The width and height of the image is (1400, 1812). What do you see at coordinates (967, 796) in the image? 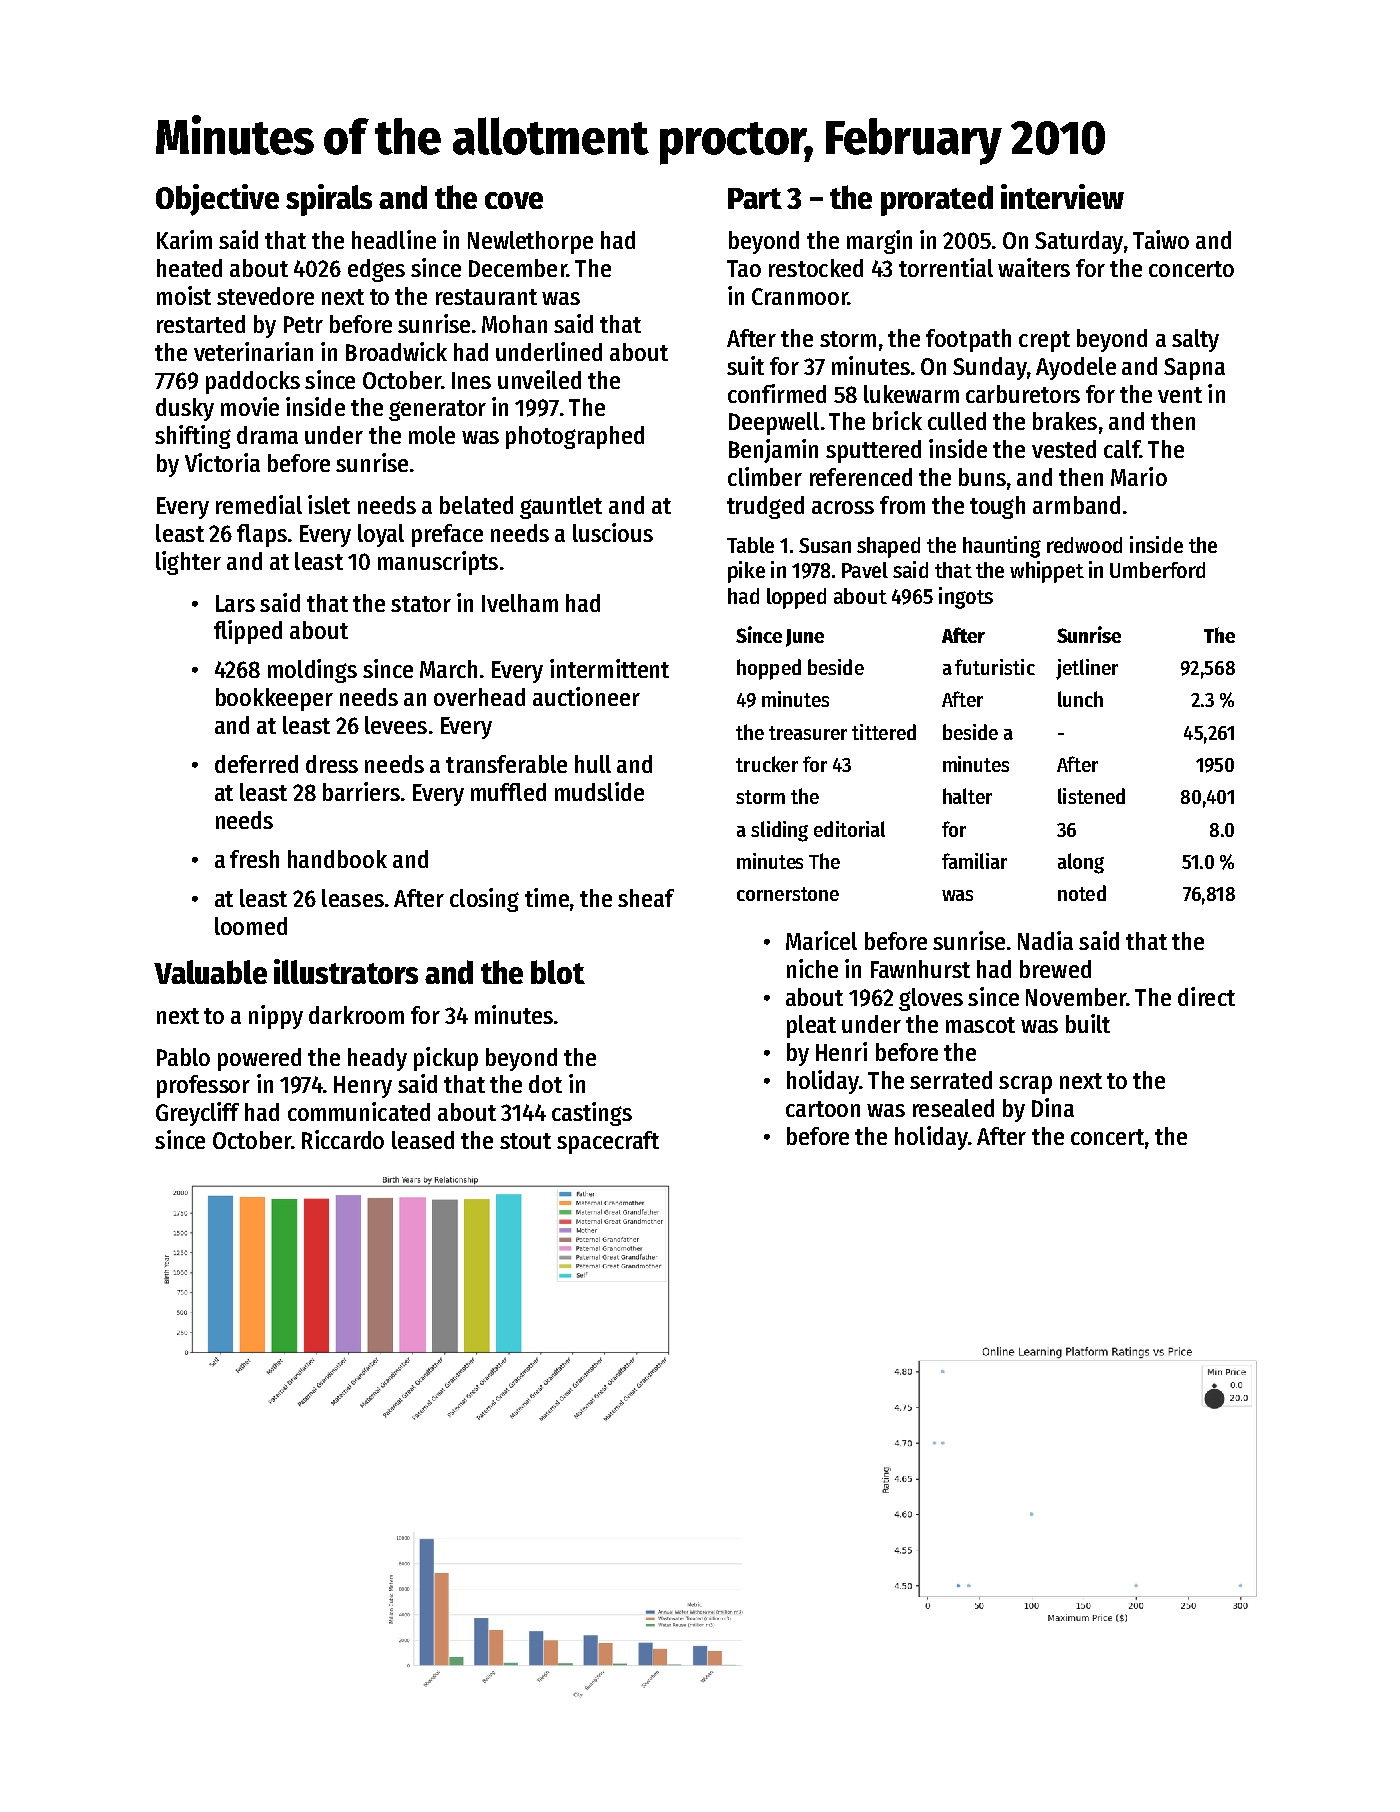
I see `halter` at bounding box center [967, 796].
